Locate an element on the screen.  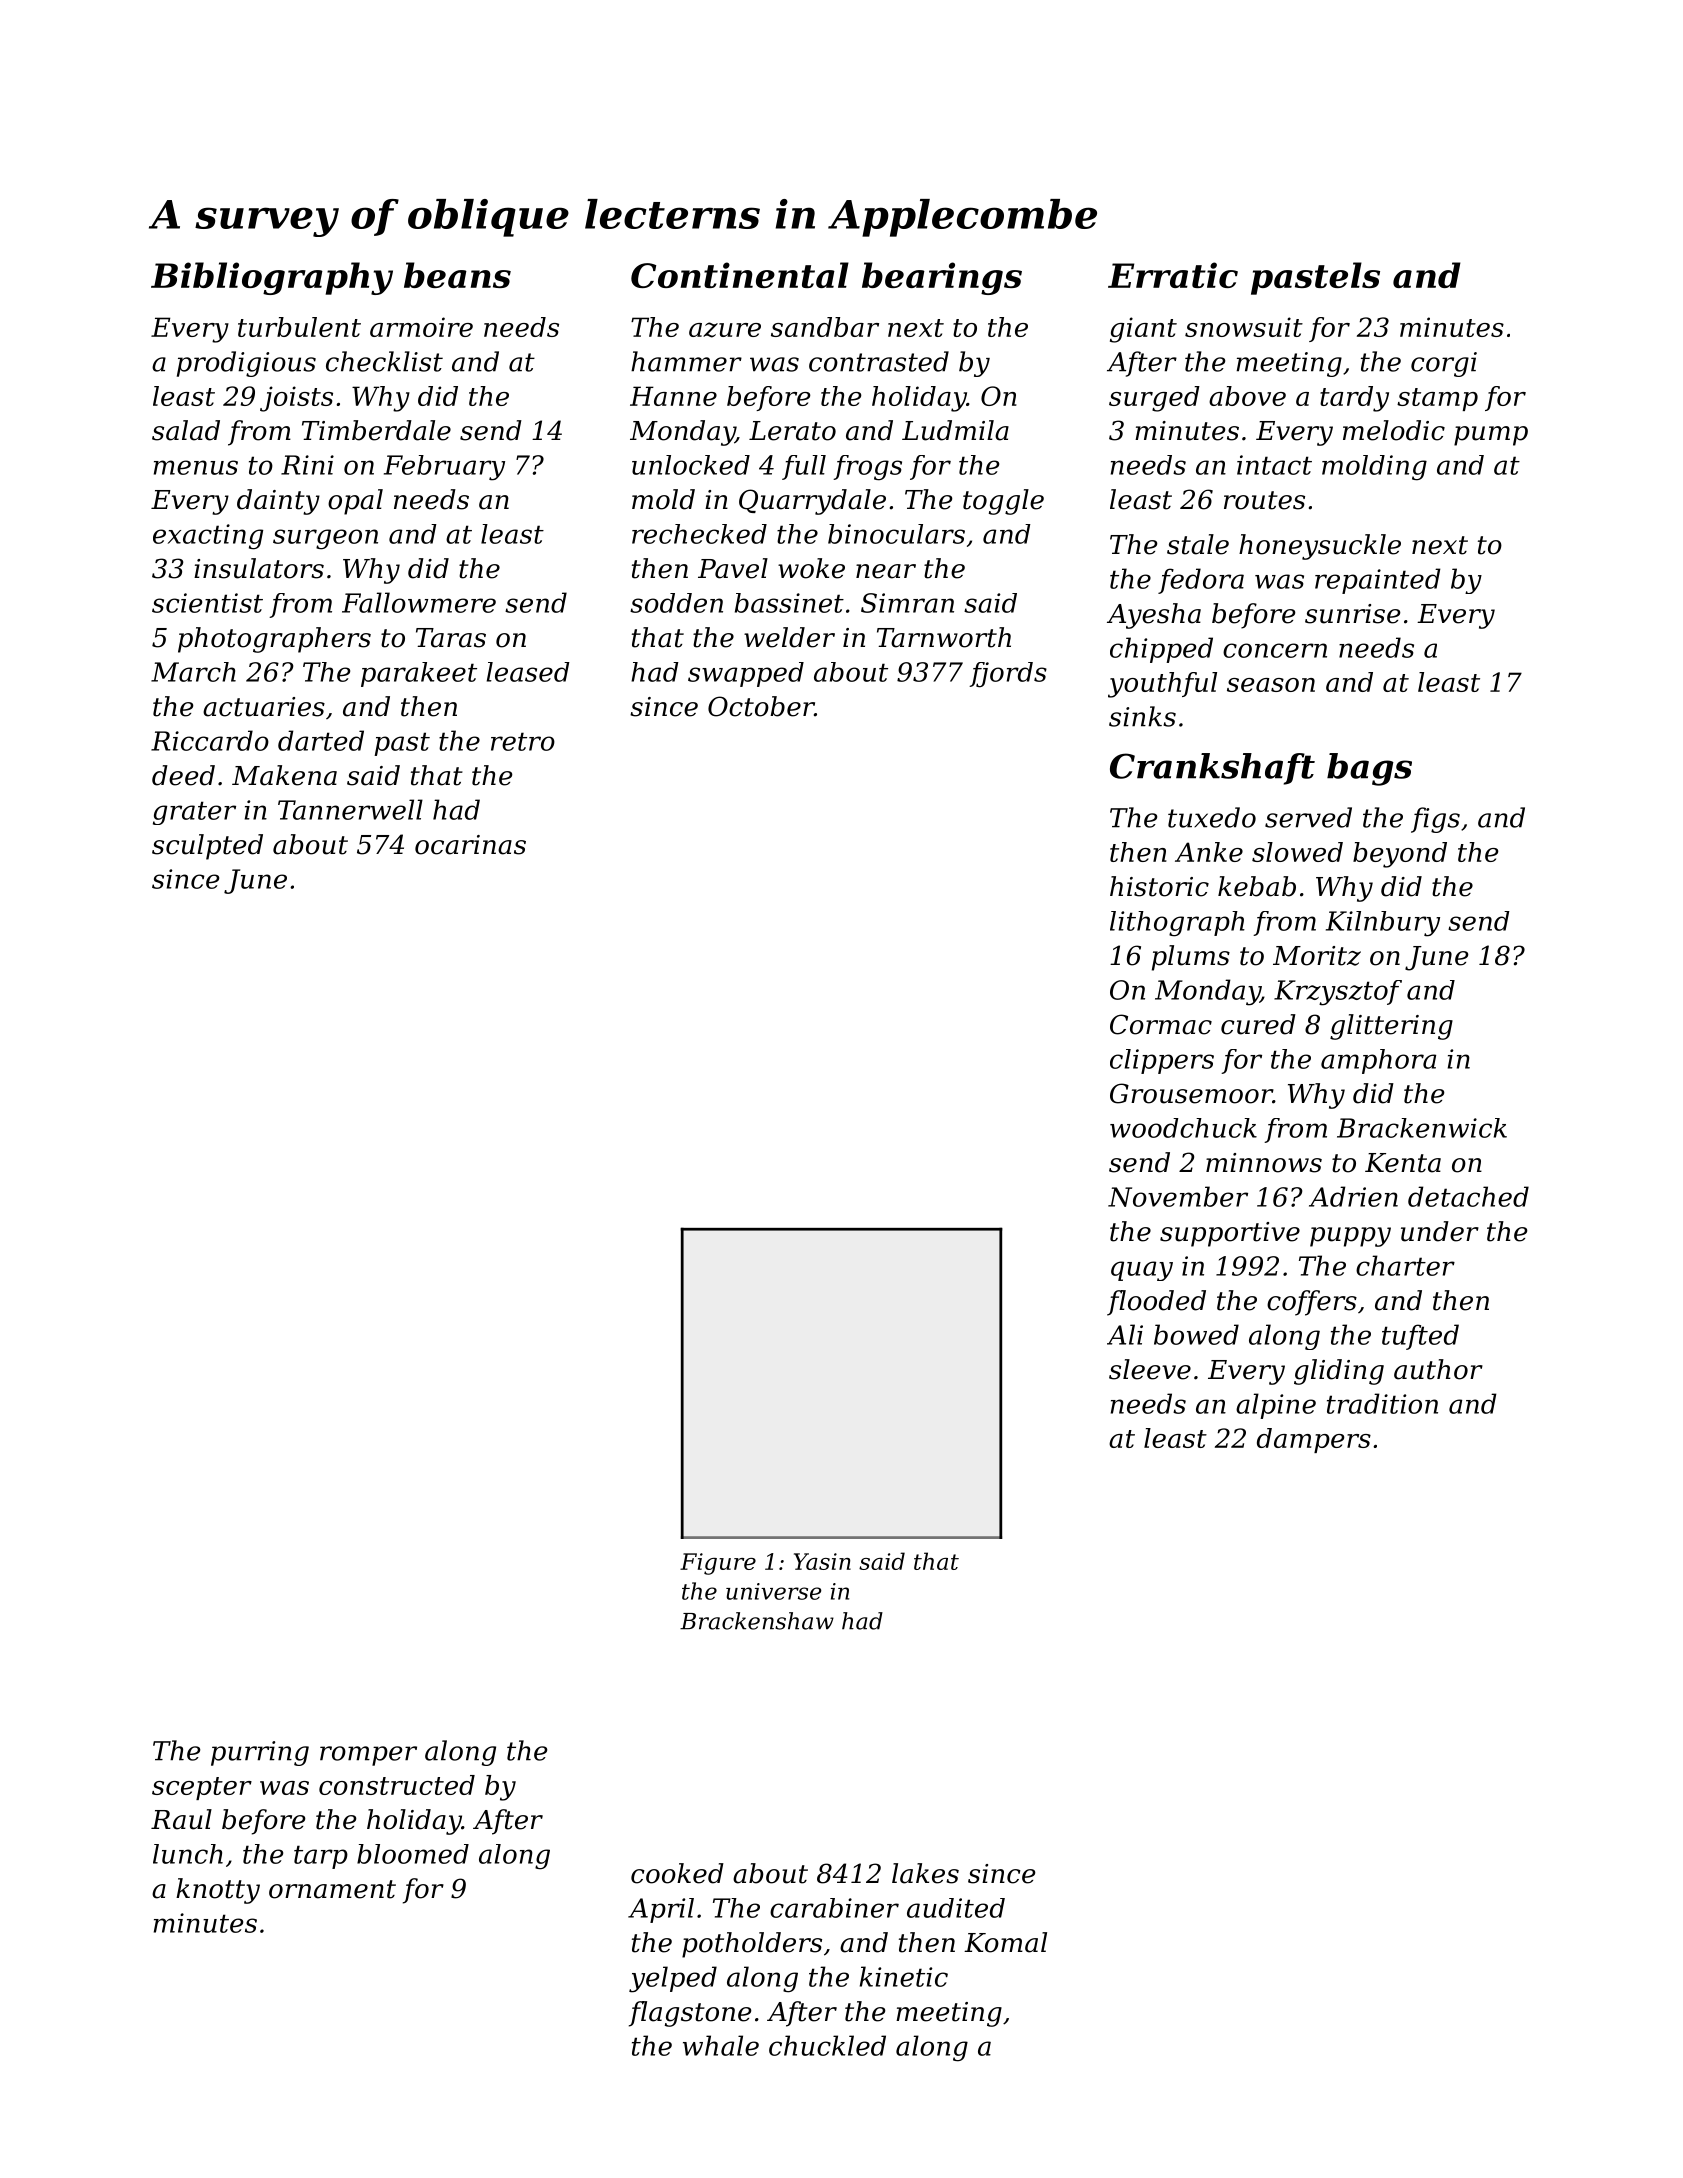
beans is located at coordinates (457, 275).
